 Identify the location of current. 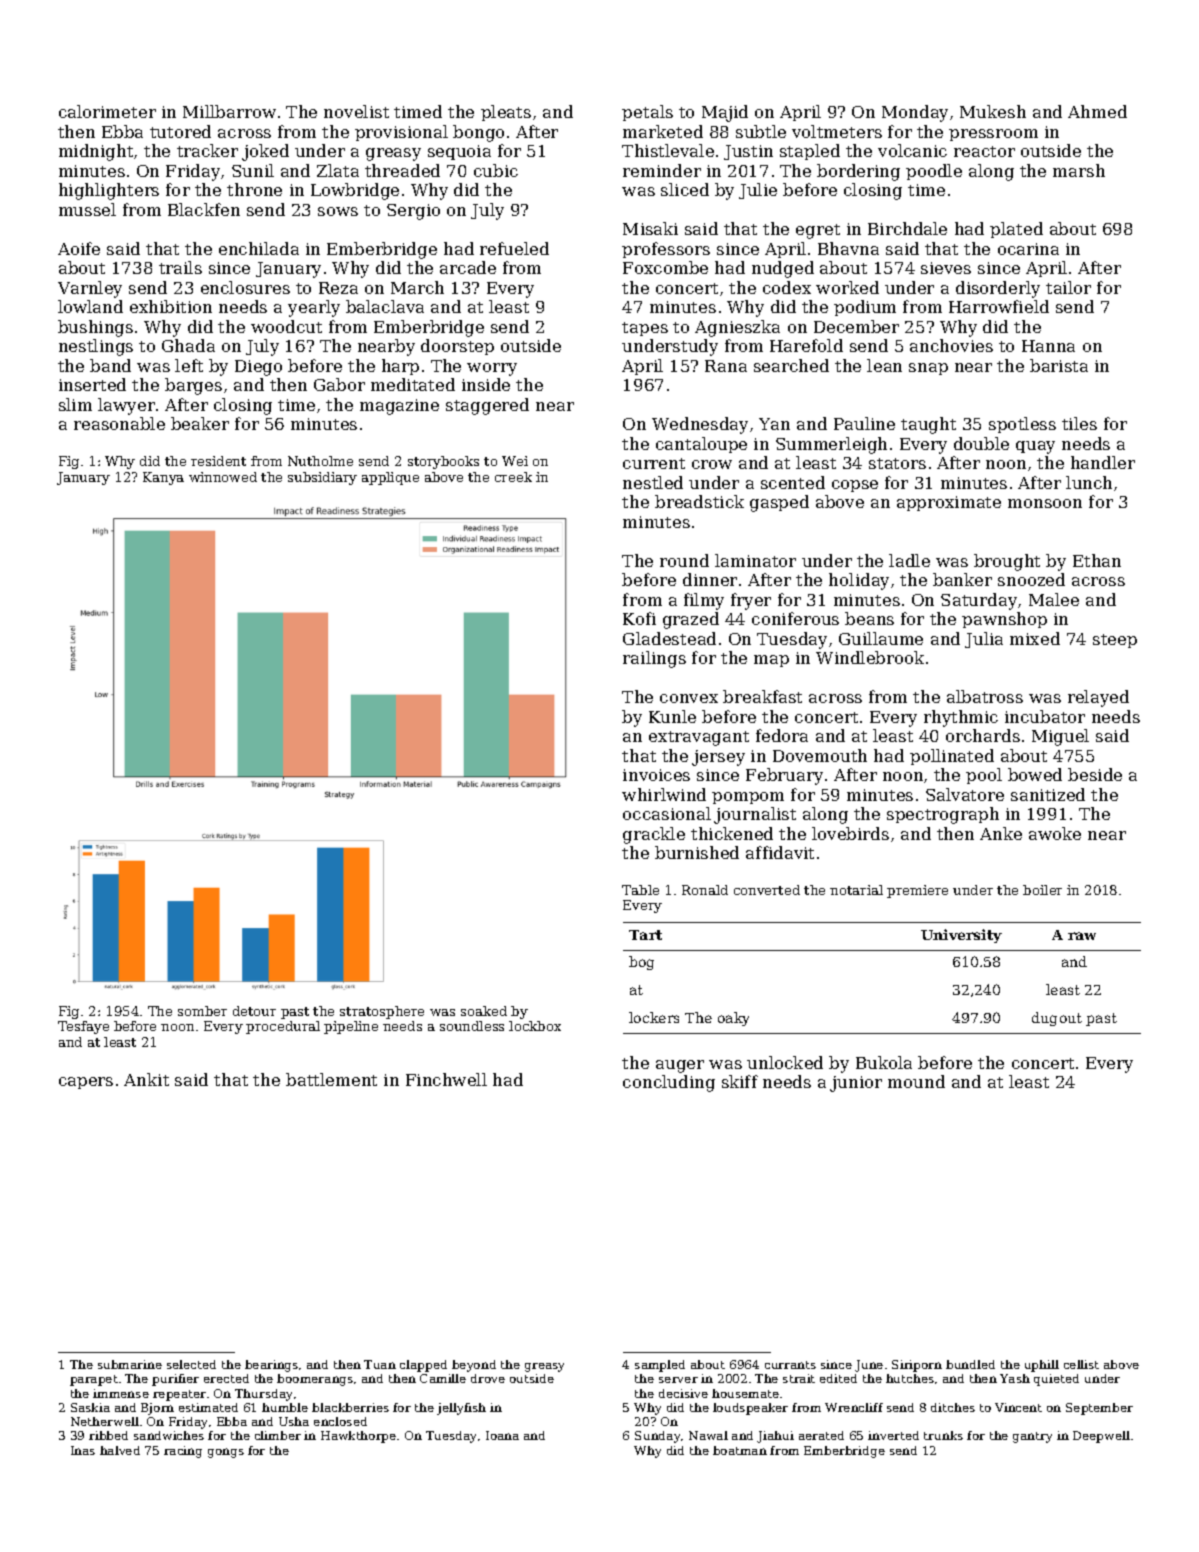
(654, 463).
